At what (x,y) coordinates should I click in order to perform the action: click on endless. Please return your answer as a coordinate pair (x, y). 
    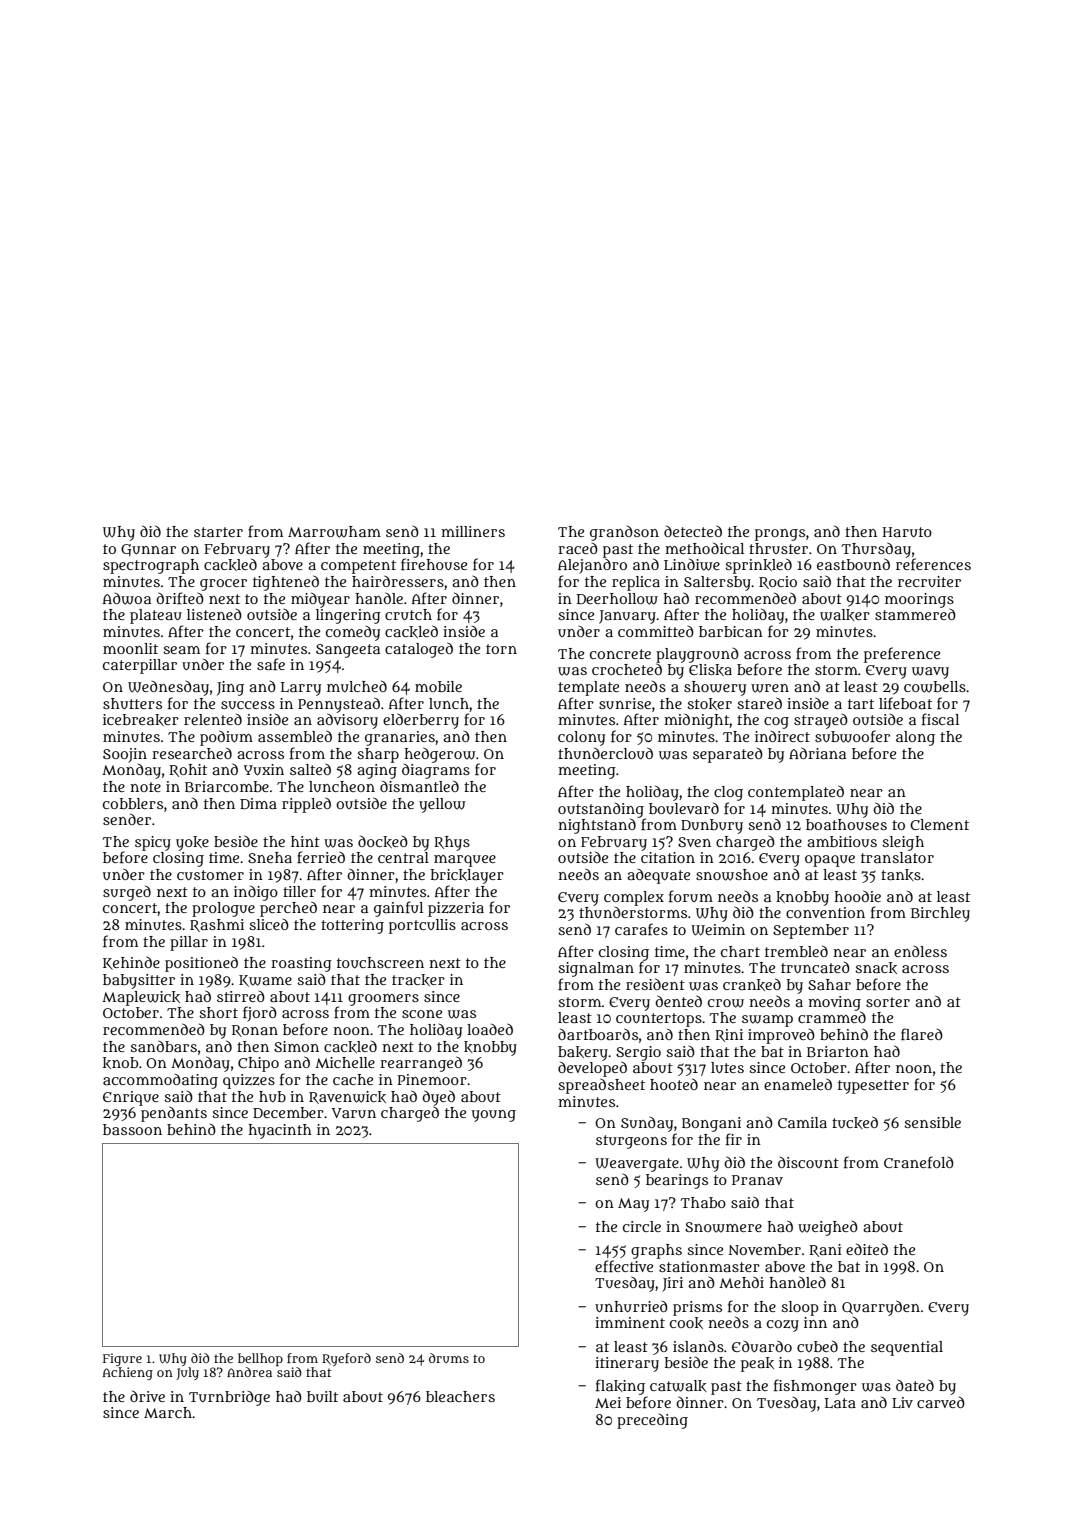
    Looking at the image, I should click on (920, 951).
